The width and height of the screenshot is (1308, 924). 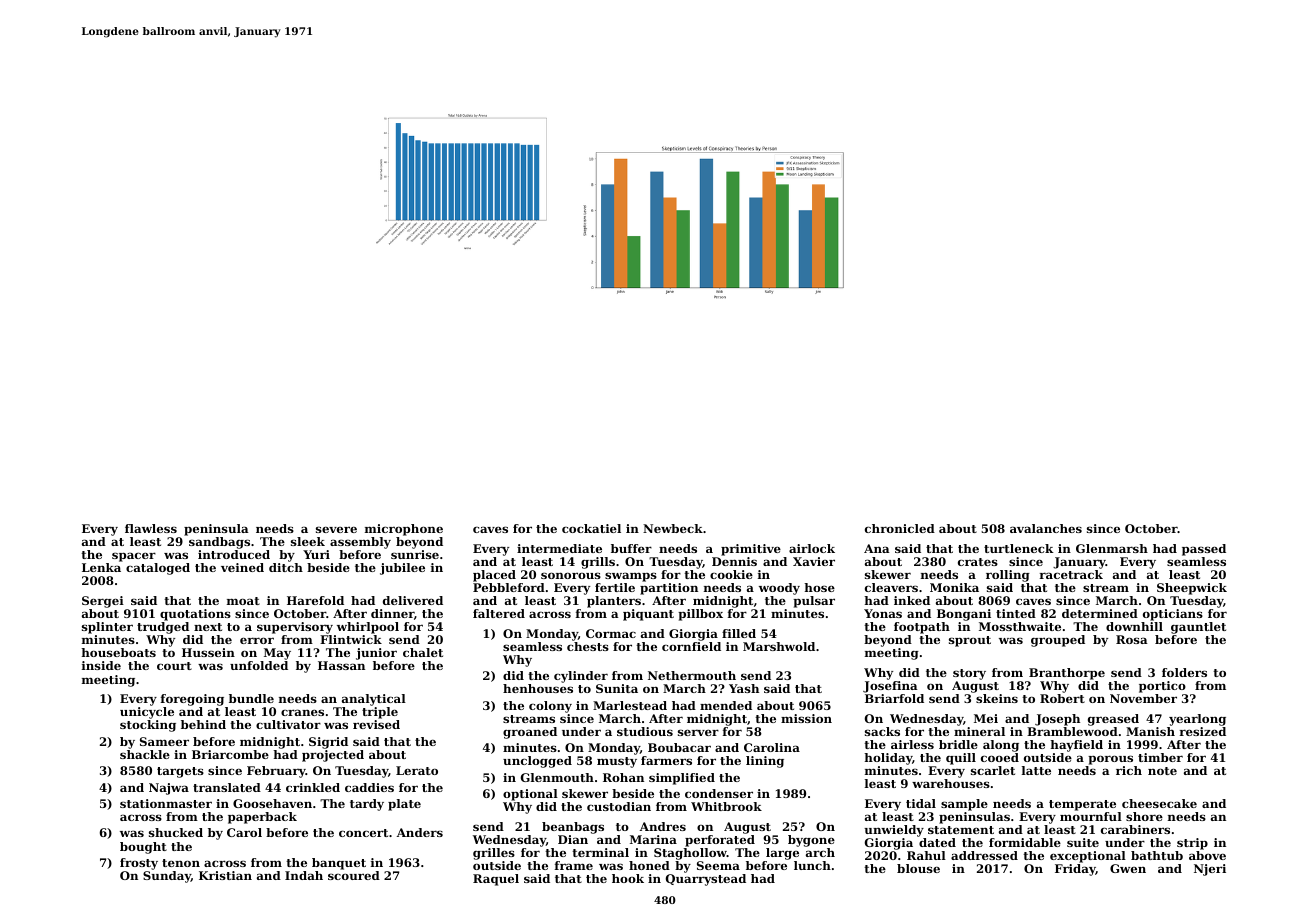 I want to click on Gwen, so click(x=1128, y=868).
